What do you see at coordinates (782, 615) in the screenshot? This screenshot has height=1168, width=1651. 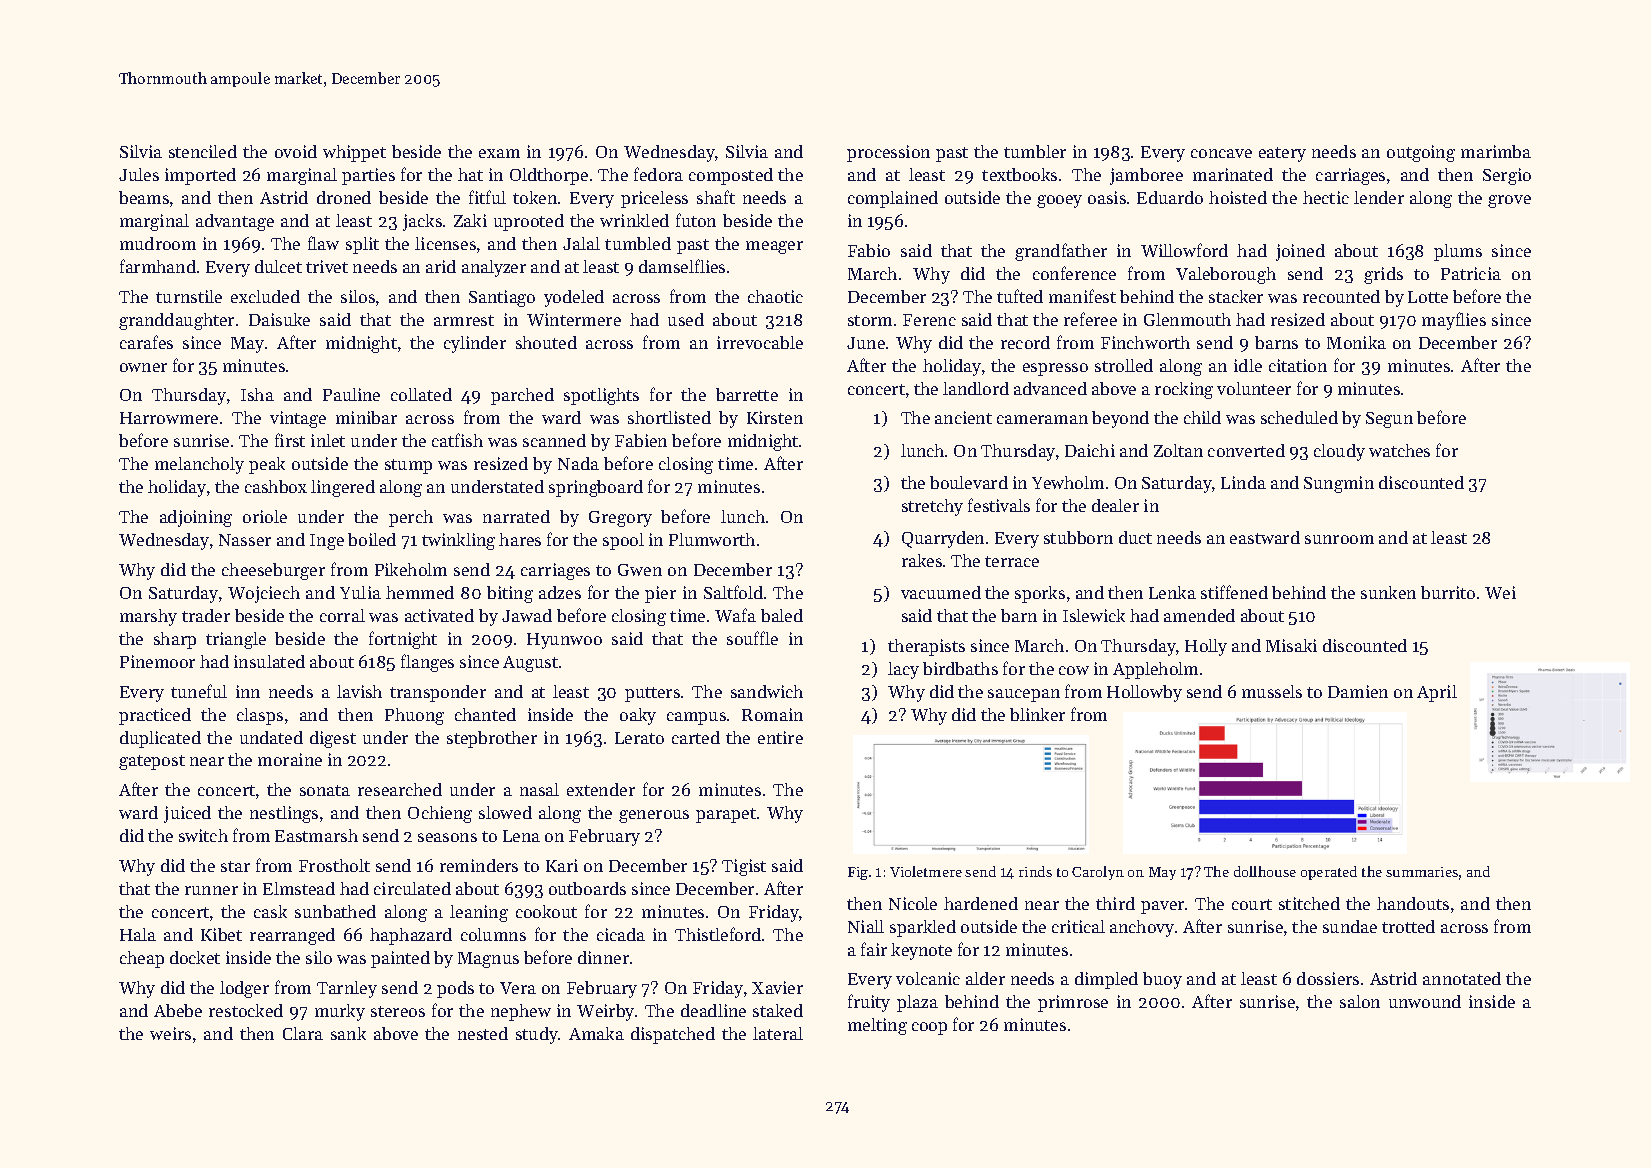 I see `baled` at bounding box center [782, 615].
